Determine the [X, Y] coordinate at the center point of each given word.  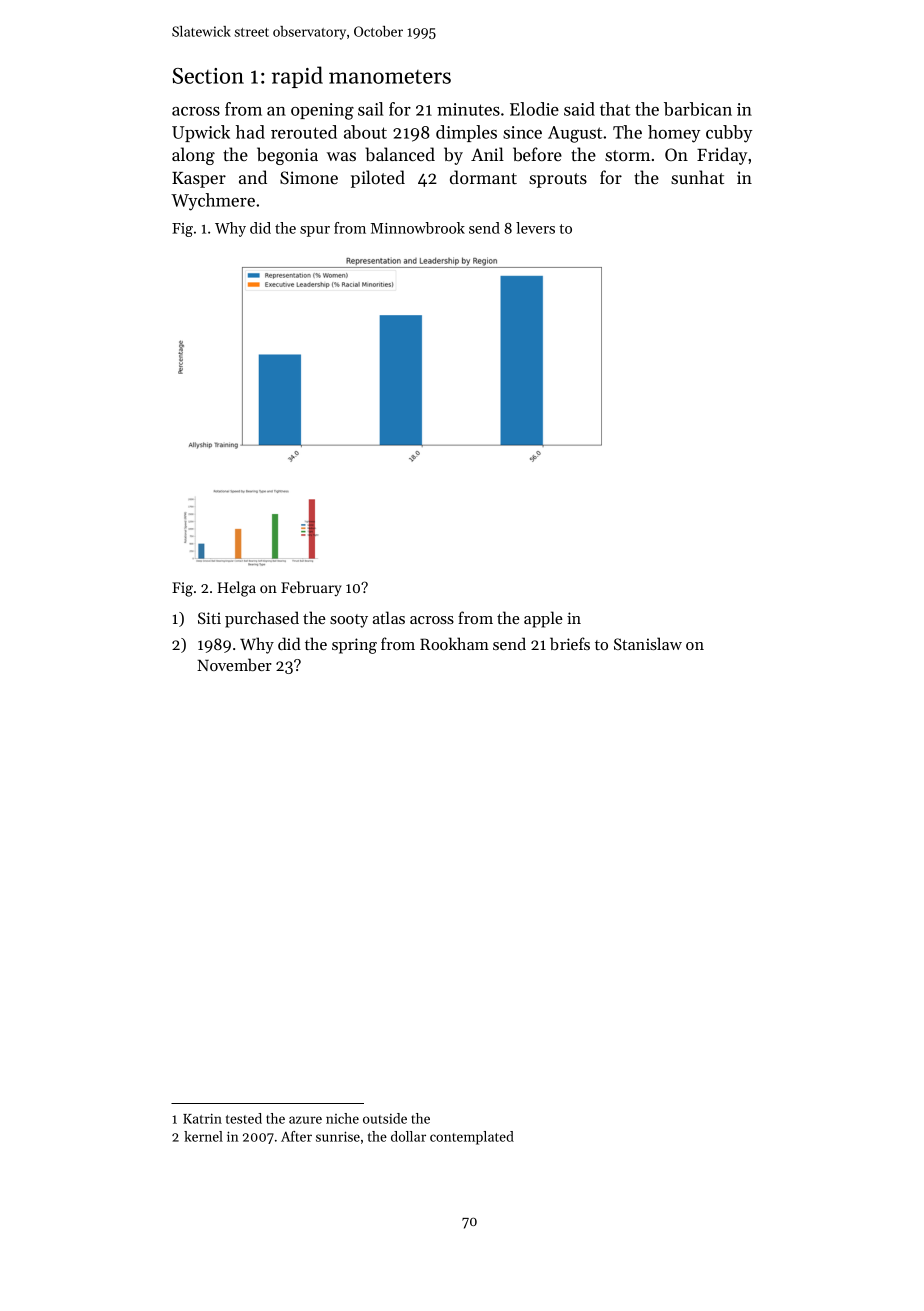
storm [627, 155]
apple [543, 619]
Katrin [202, 1118]
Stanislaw [648, 643]
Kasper [199, 180]
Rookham [454, 643]
